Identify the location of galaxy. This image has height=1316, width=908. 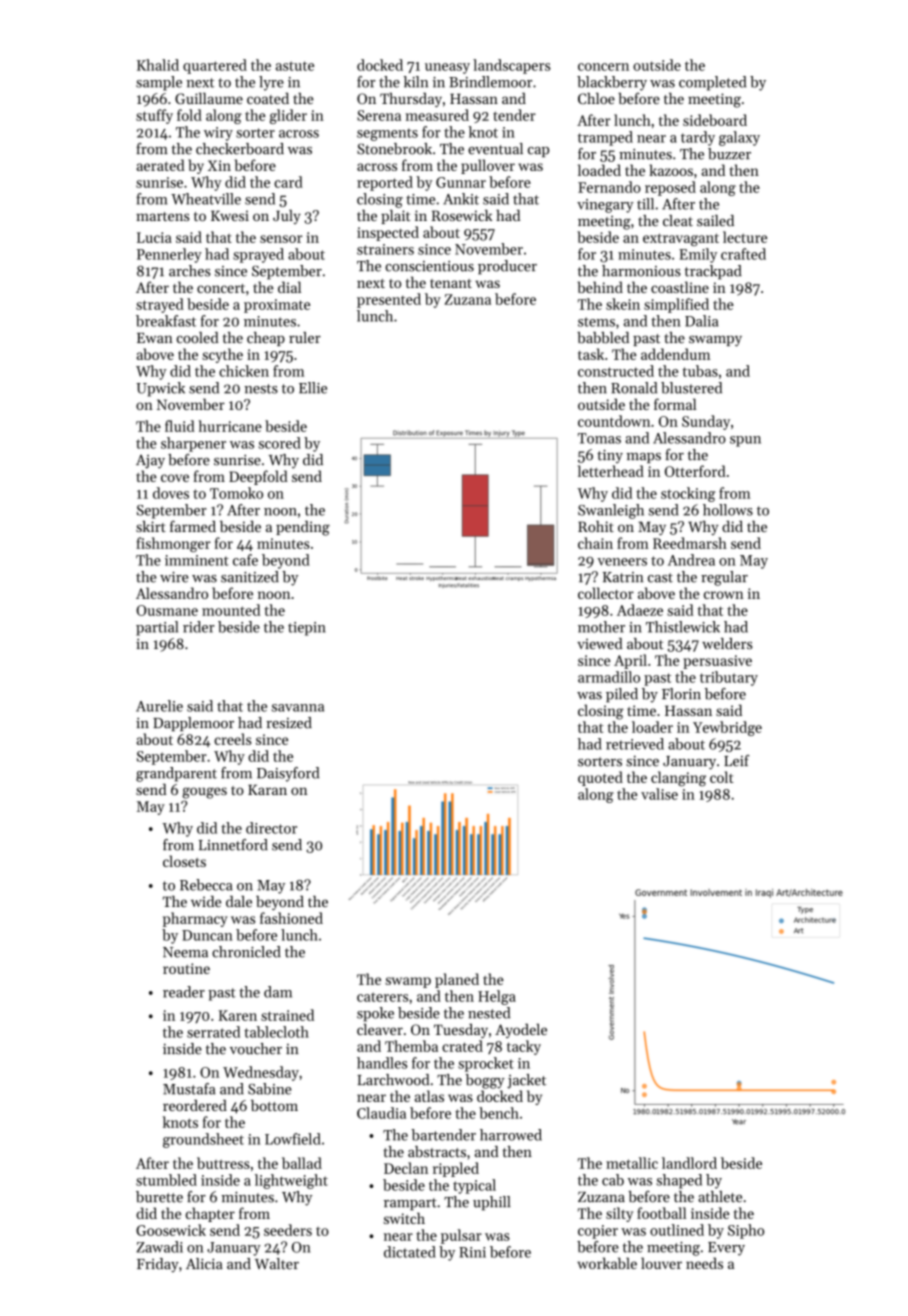
(739, 138).
